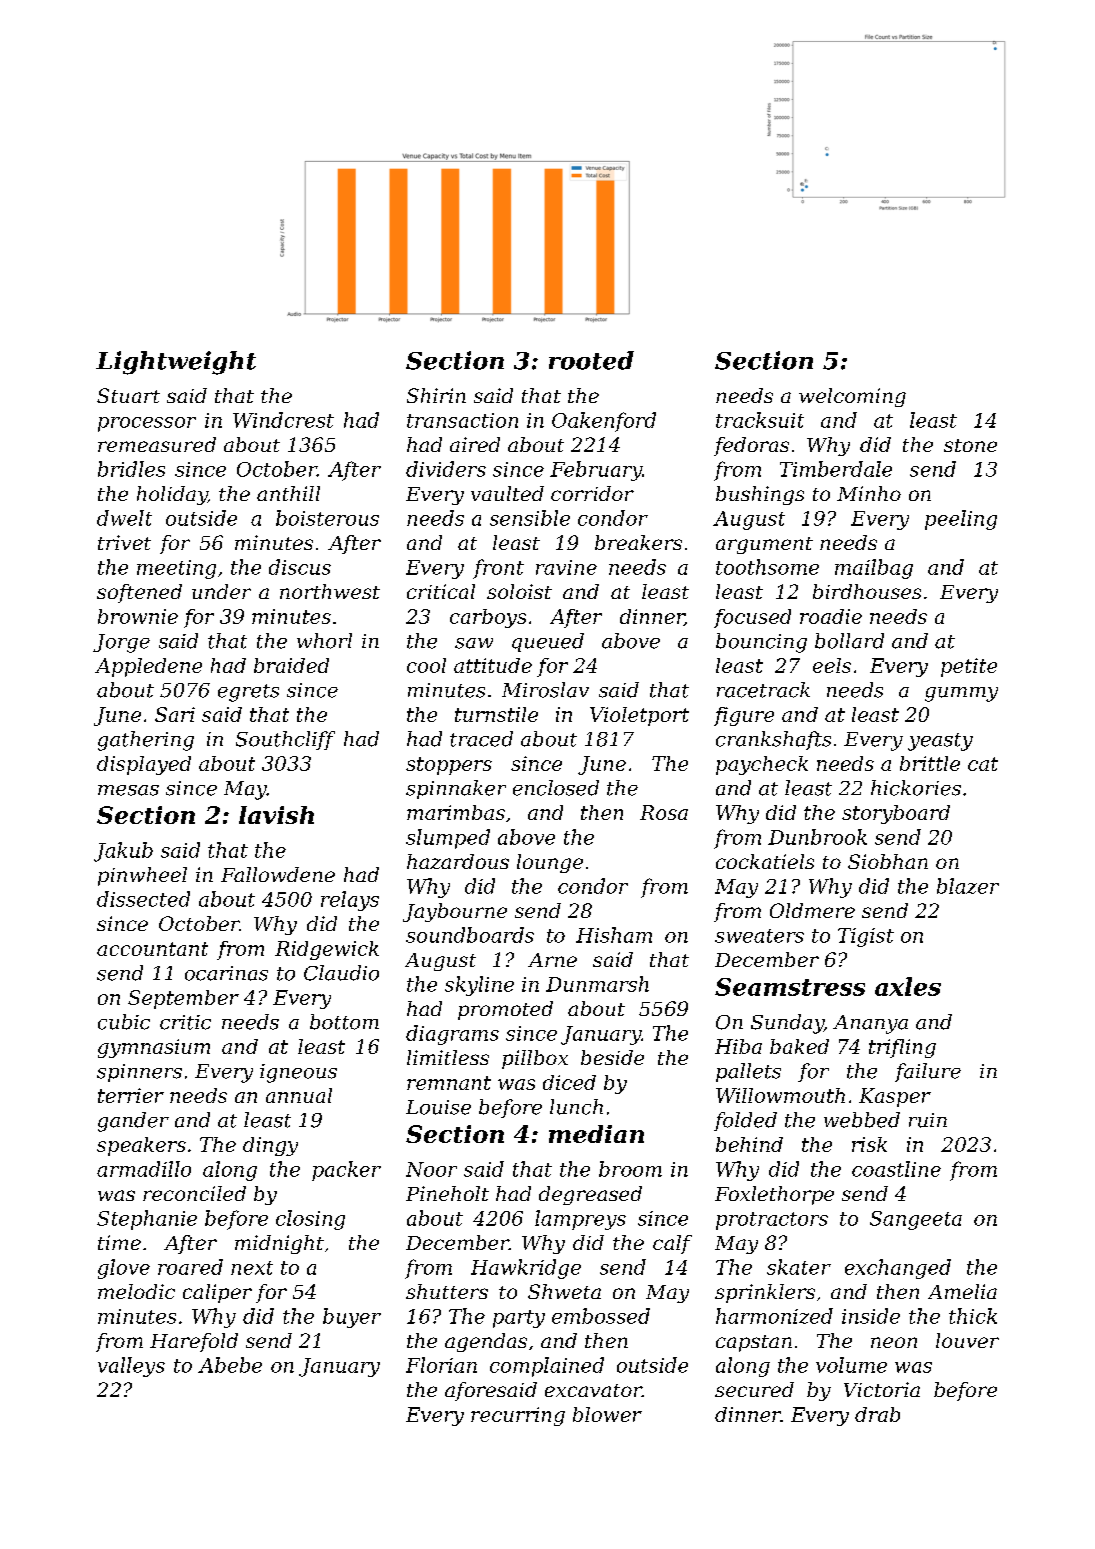 The width and height of the document is (1095, 1549). Describe the element at coordinates (448, 839) in the document. I see `slumped` at that location.
